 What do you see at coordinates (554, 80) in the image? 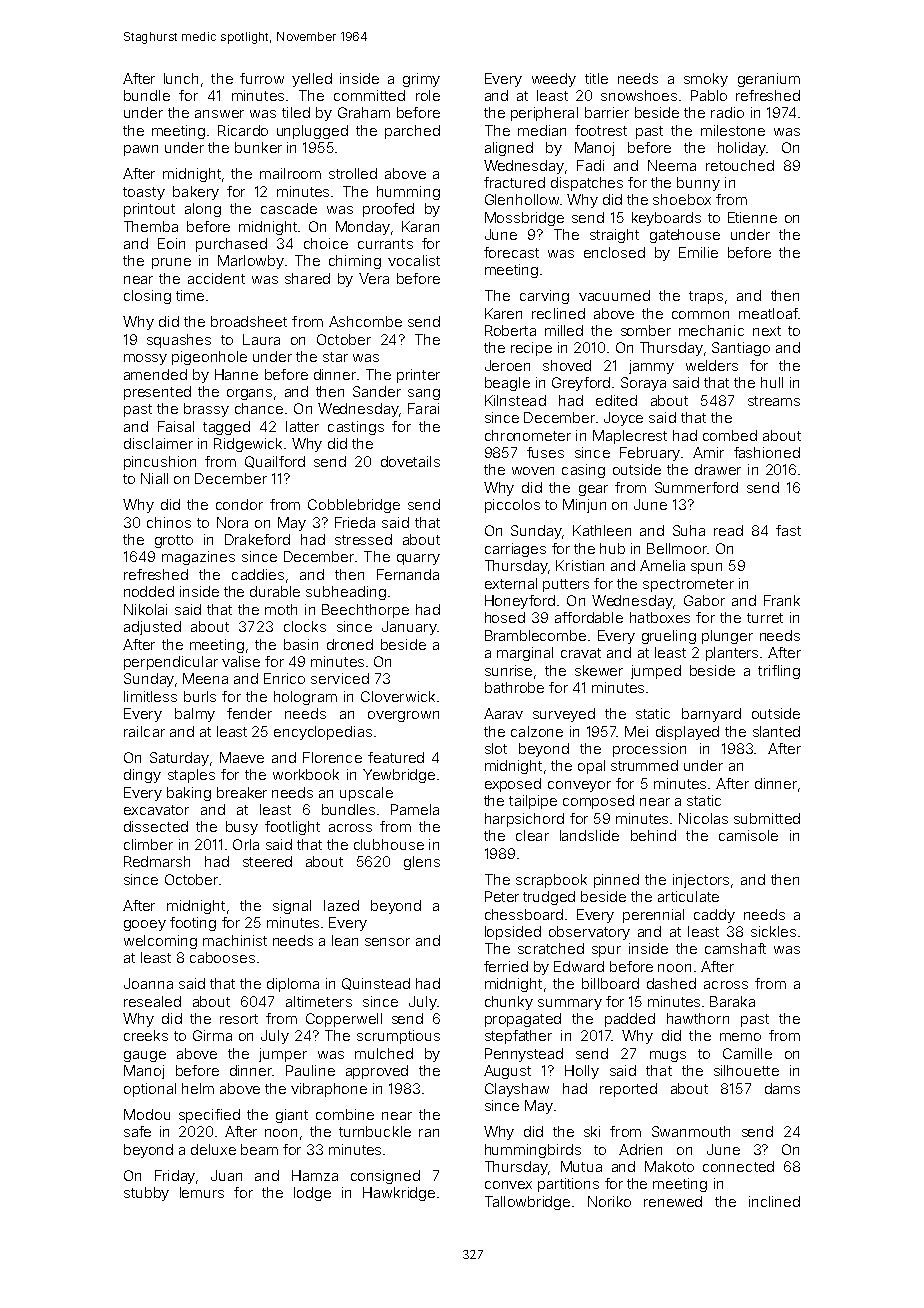
I see `weedy` at bounding box center [554, 80].
